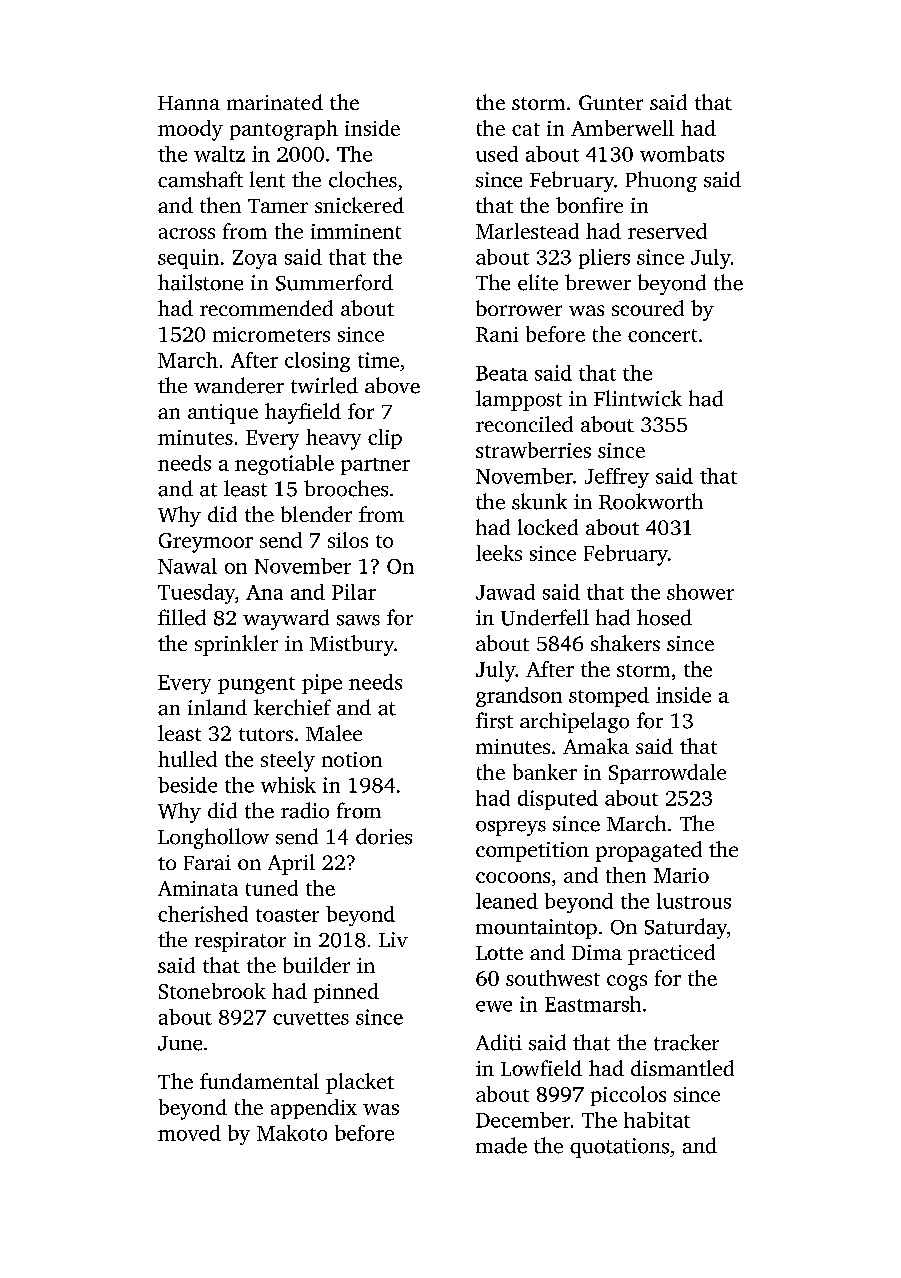  I want to click on notion, so click(352, 759).
